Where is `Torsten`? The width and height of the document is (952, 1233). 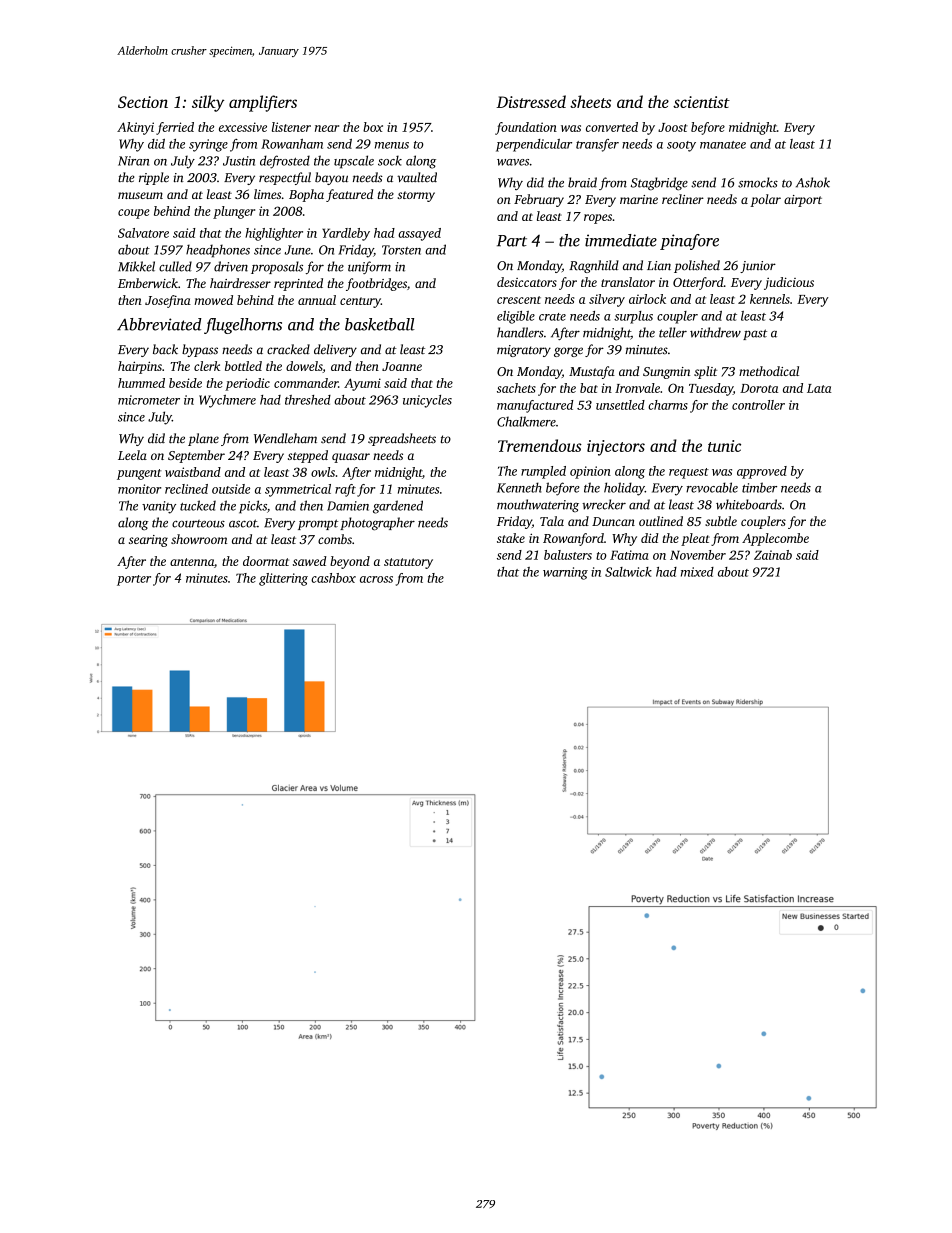 Torsten is located at coordinates (401, 250).
